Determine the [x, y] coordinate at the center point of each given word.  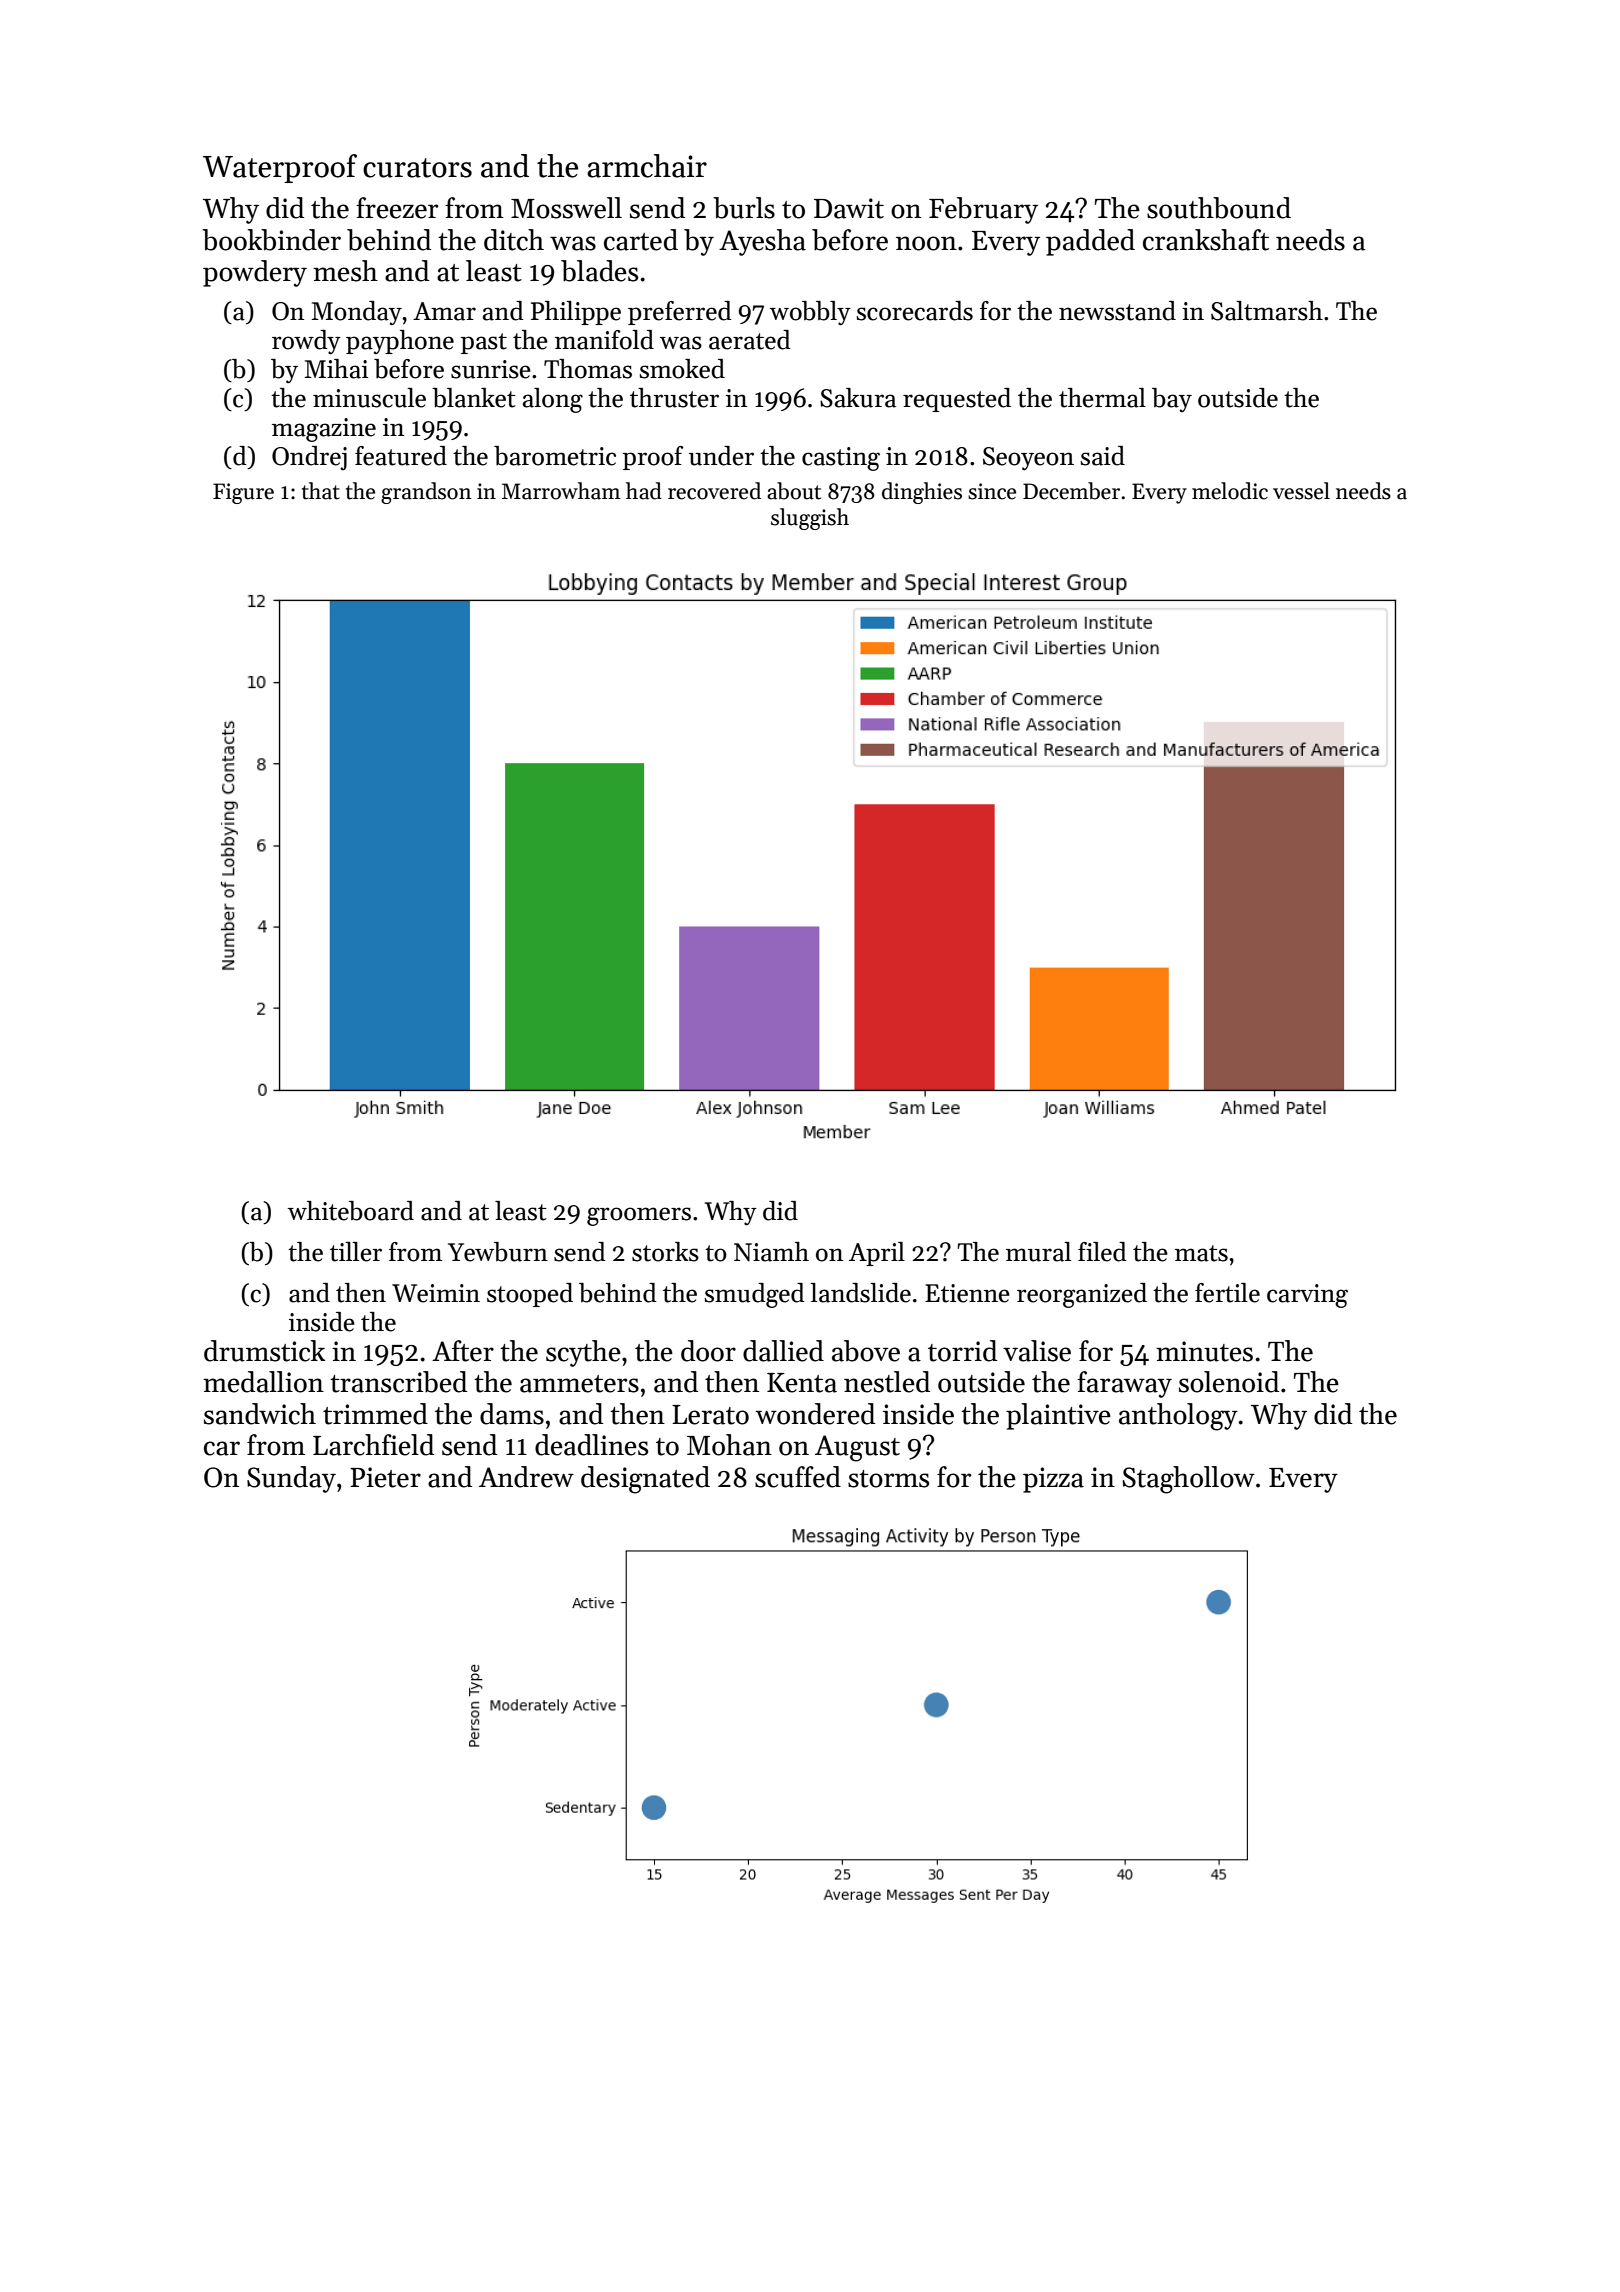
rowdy [306, 342]
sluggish [810, 519]
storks [665, 1252]
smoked [682, 369]
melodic [1230, 491]
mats [1201, 1253]
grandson [426, 493]
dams [512, 1414]
